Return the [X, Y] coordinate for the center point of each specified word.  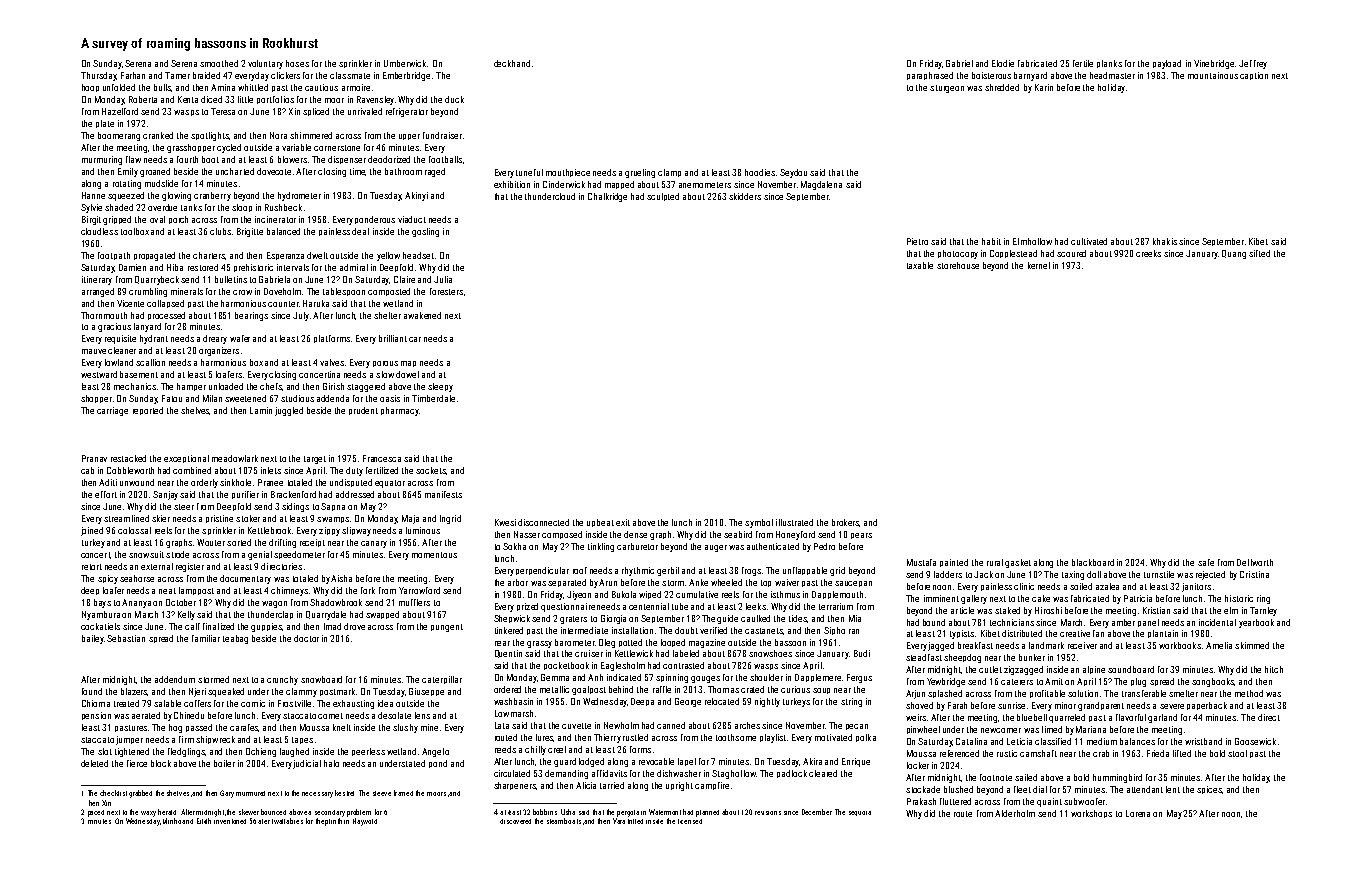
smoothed [219, 63]
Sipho [834, 631]
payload [1167, 64]
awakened [422, 315]
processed [166, 316]
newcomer [1001, 730]
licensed [690, 821]
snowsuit [146, 554]
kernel [1039, 265]
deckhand [512, 63]
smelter [1183, 693]
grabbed [140, 794]
